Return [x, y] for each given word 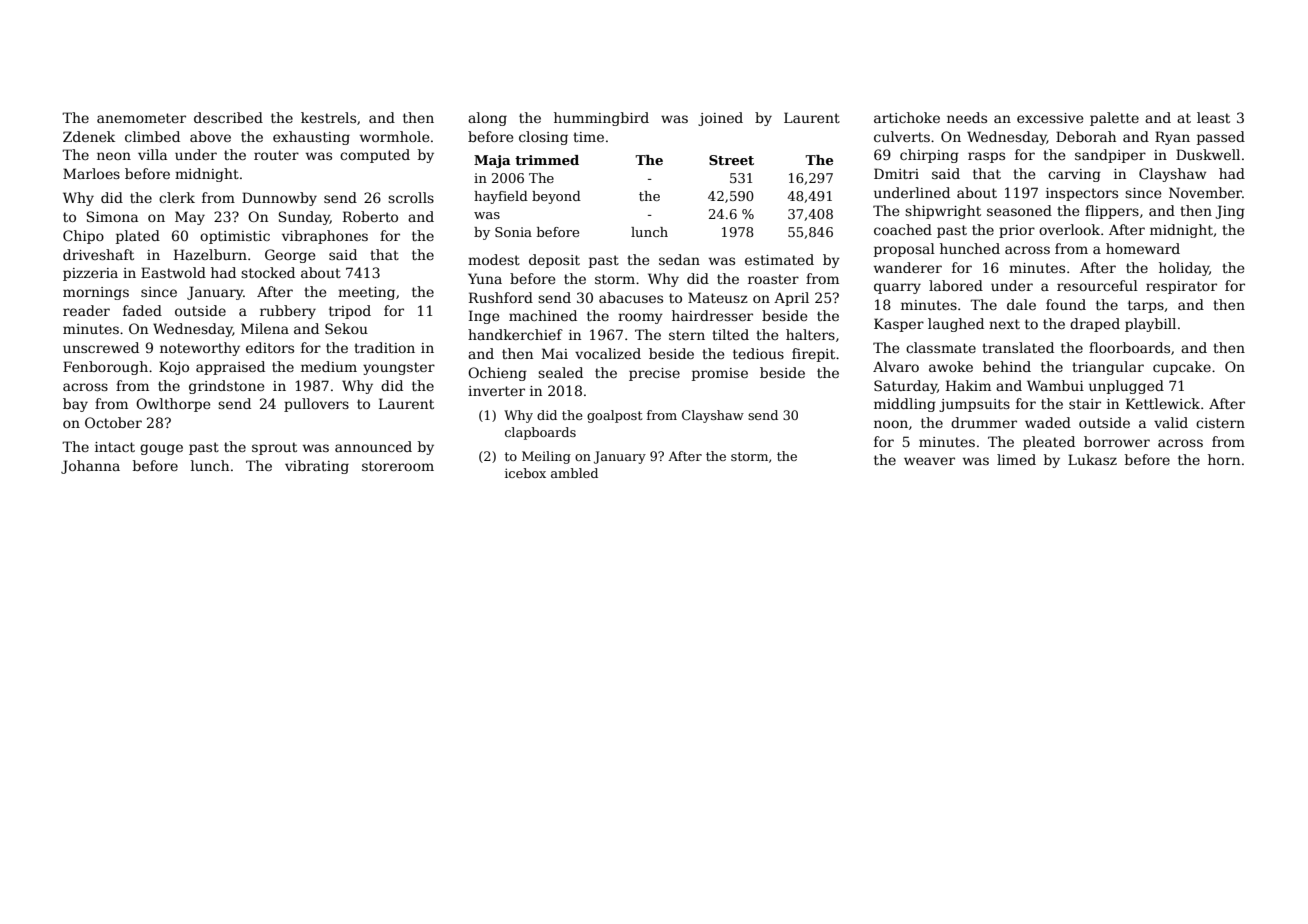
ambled [574, 473]
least [1213, 117]
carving [1074, 175]
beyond [556, 197]
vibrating [317, 467]
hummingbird [601, 119]
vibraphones [325, 237]
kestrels [328, 117]
